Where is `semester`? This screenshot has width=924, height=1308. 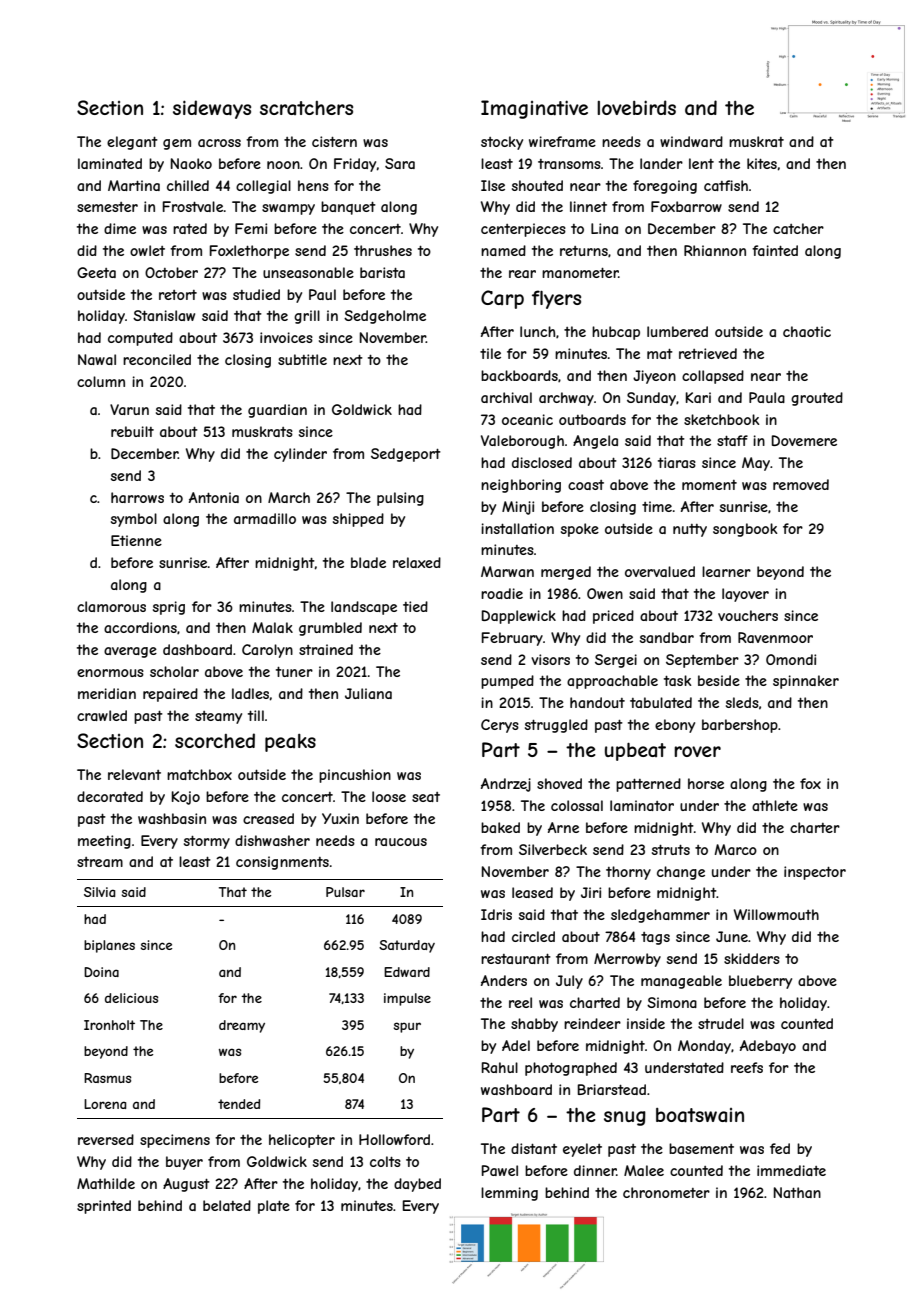 semester is located at coordinates (107, 207).
